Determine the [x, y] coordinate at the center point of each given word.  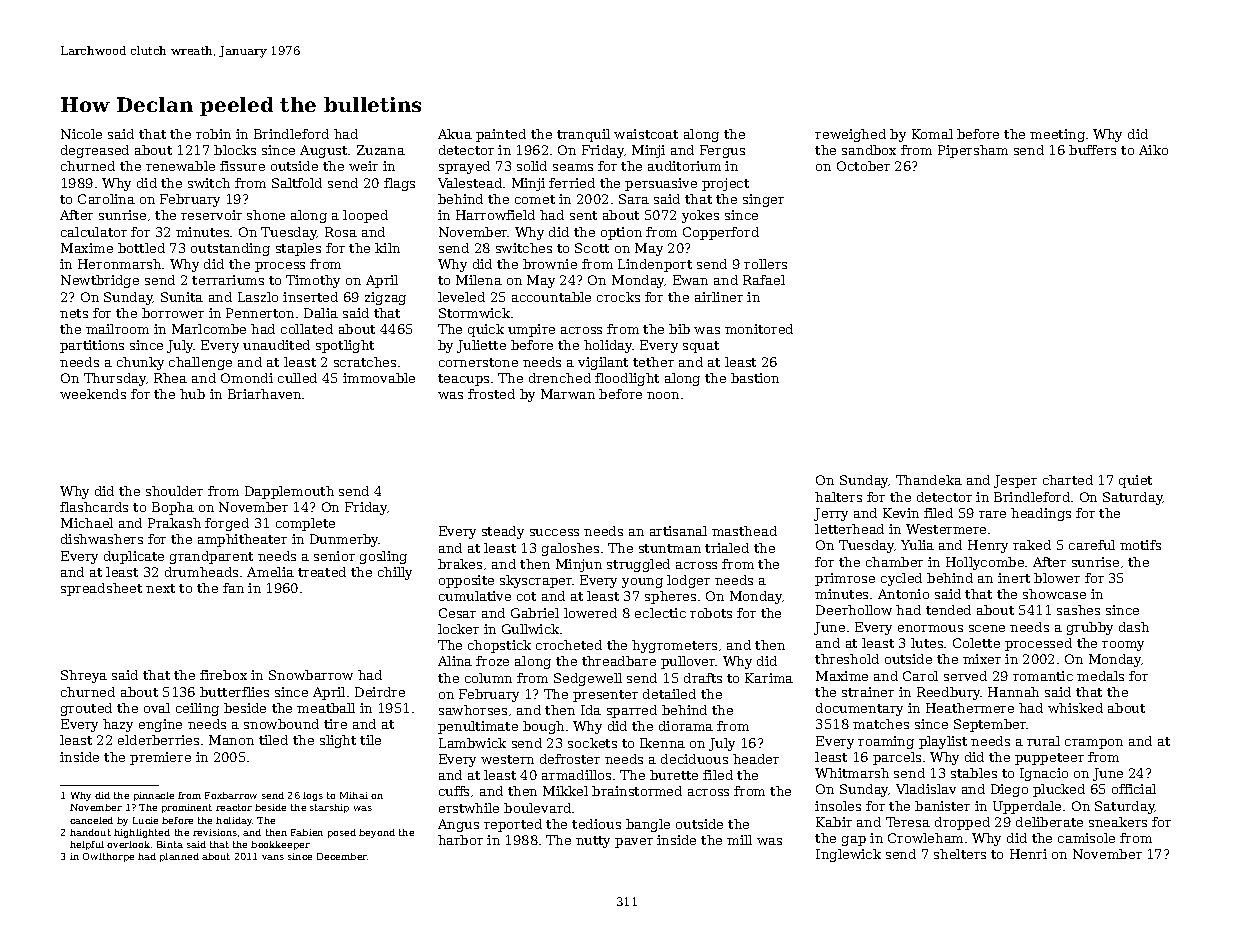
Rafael [764, 280]
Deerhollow [854, 610]
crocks [618, 297]
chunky [140, 363]
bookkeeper [280, 845]
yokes [700, 216]
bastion [755, 378]
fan [233, 588]
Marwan [568, 394]
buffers [1092, 150]
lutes [927, 643]
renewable [180, 166]
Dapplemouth [289, 492]
